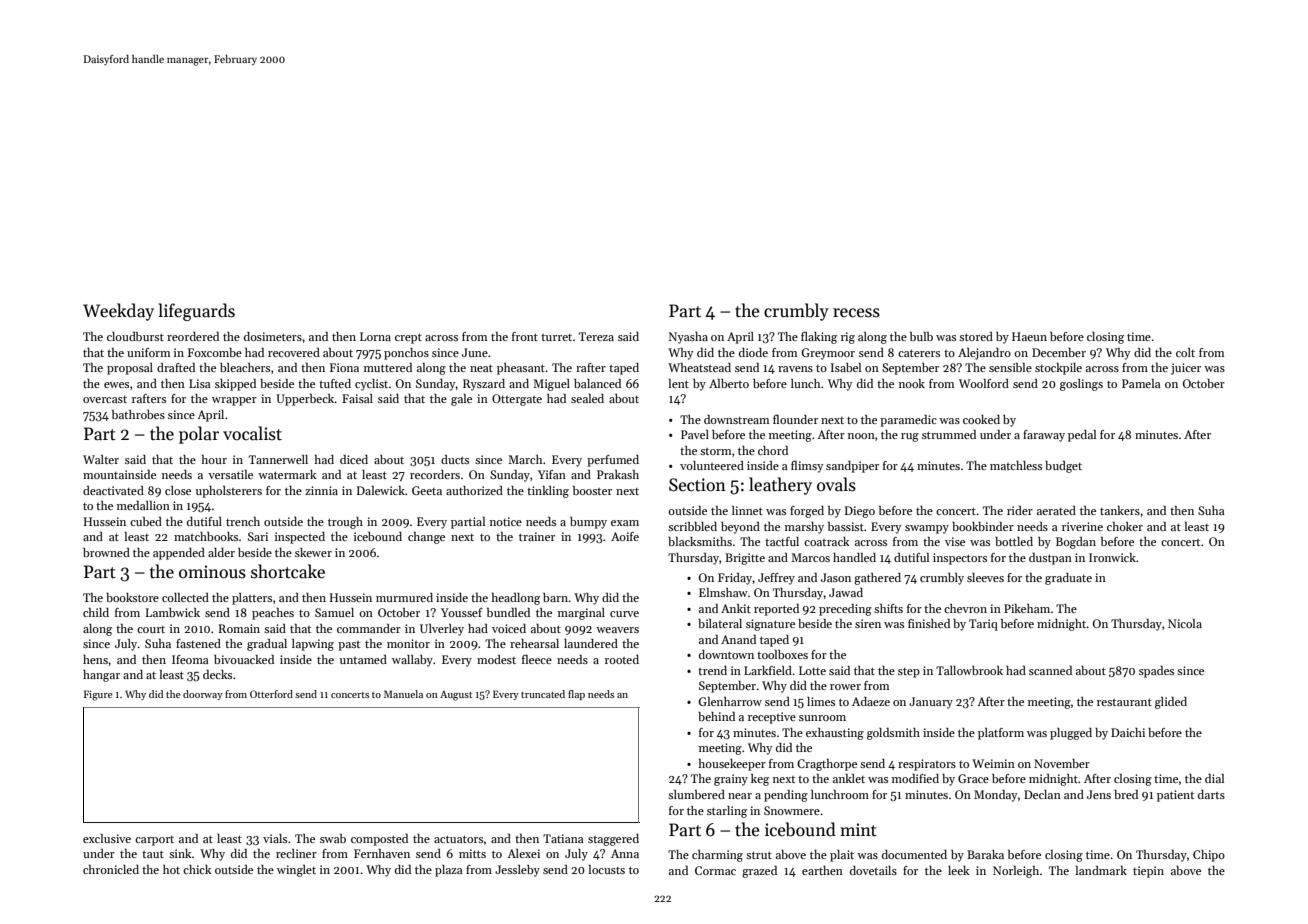  Describe the element at coordinates (196, 312) in the screenshot. I see `lifeguards` at that location.
